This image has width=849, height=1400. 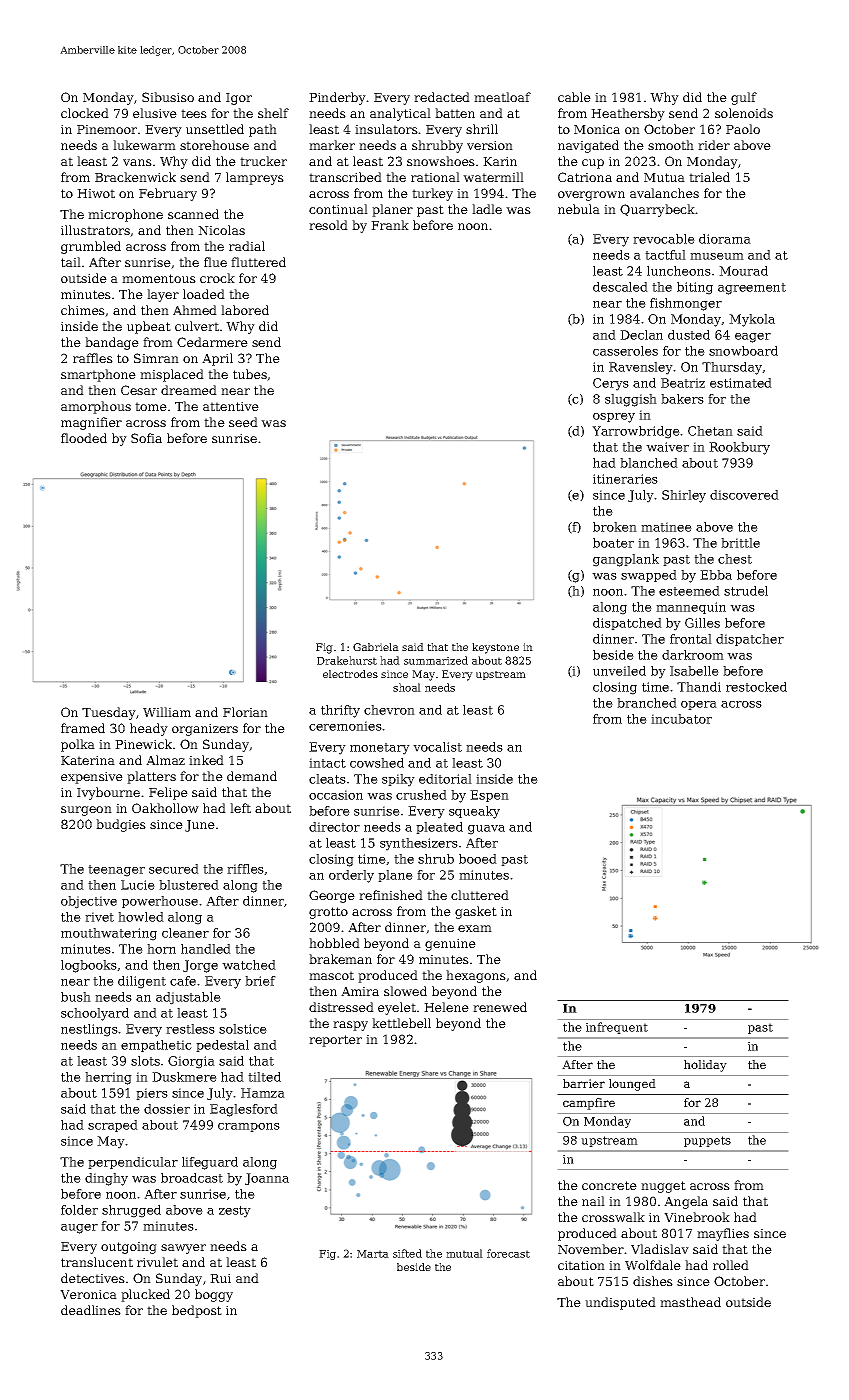 What do you see at coordinates (338, 209) in the image?
I see `continual` at bounding box center [338, 209].
